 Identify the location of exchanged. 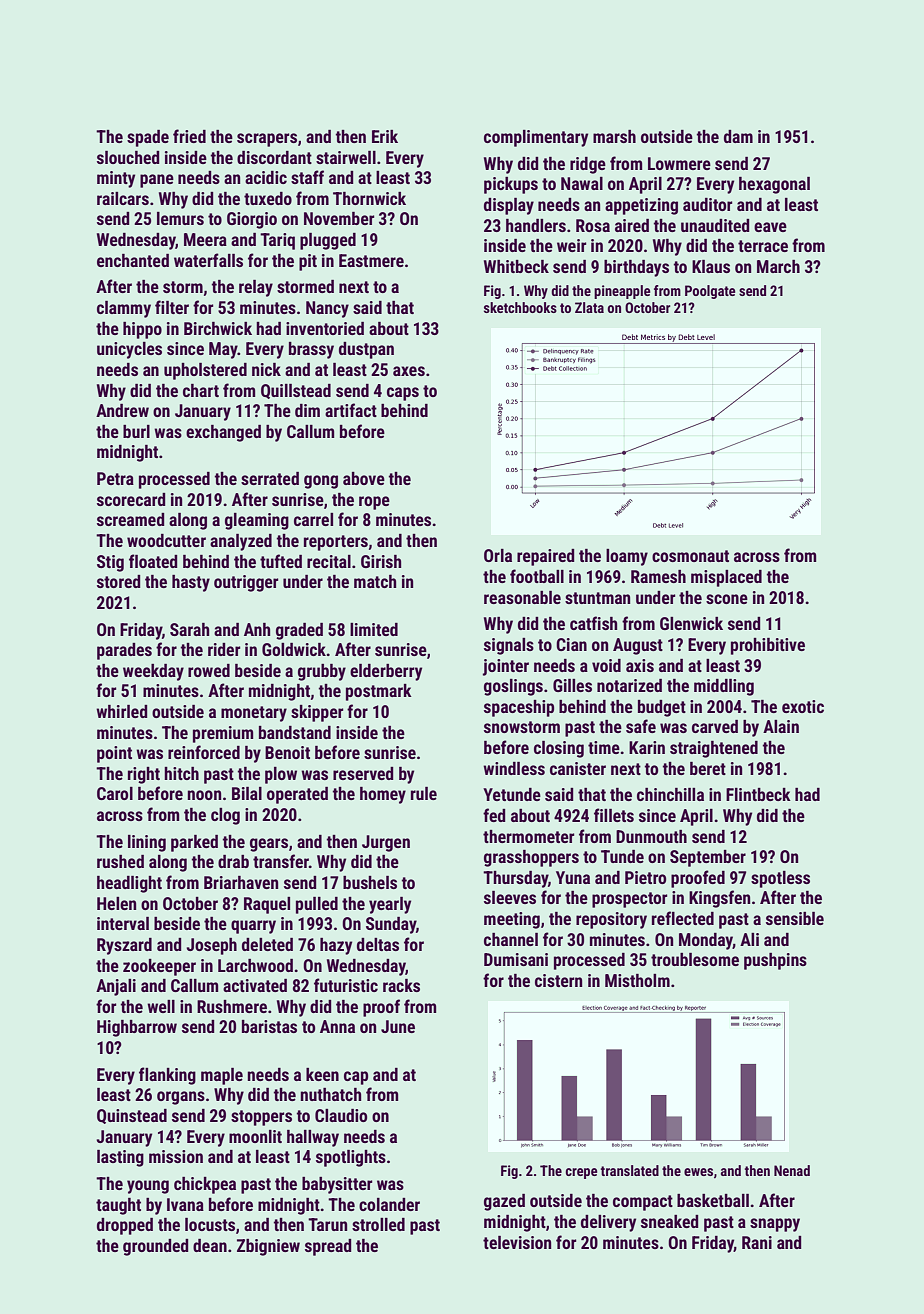
(223, 433).
